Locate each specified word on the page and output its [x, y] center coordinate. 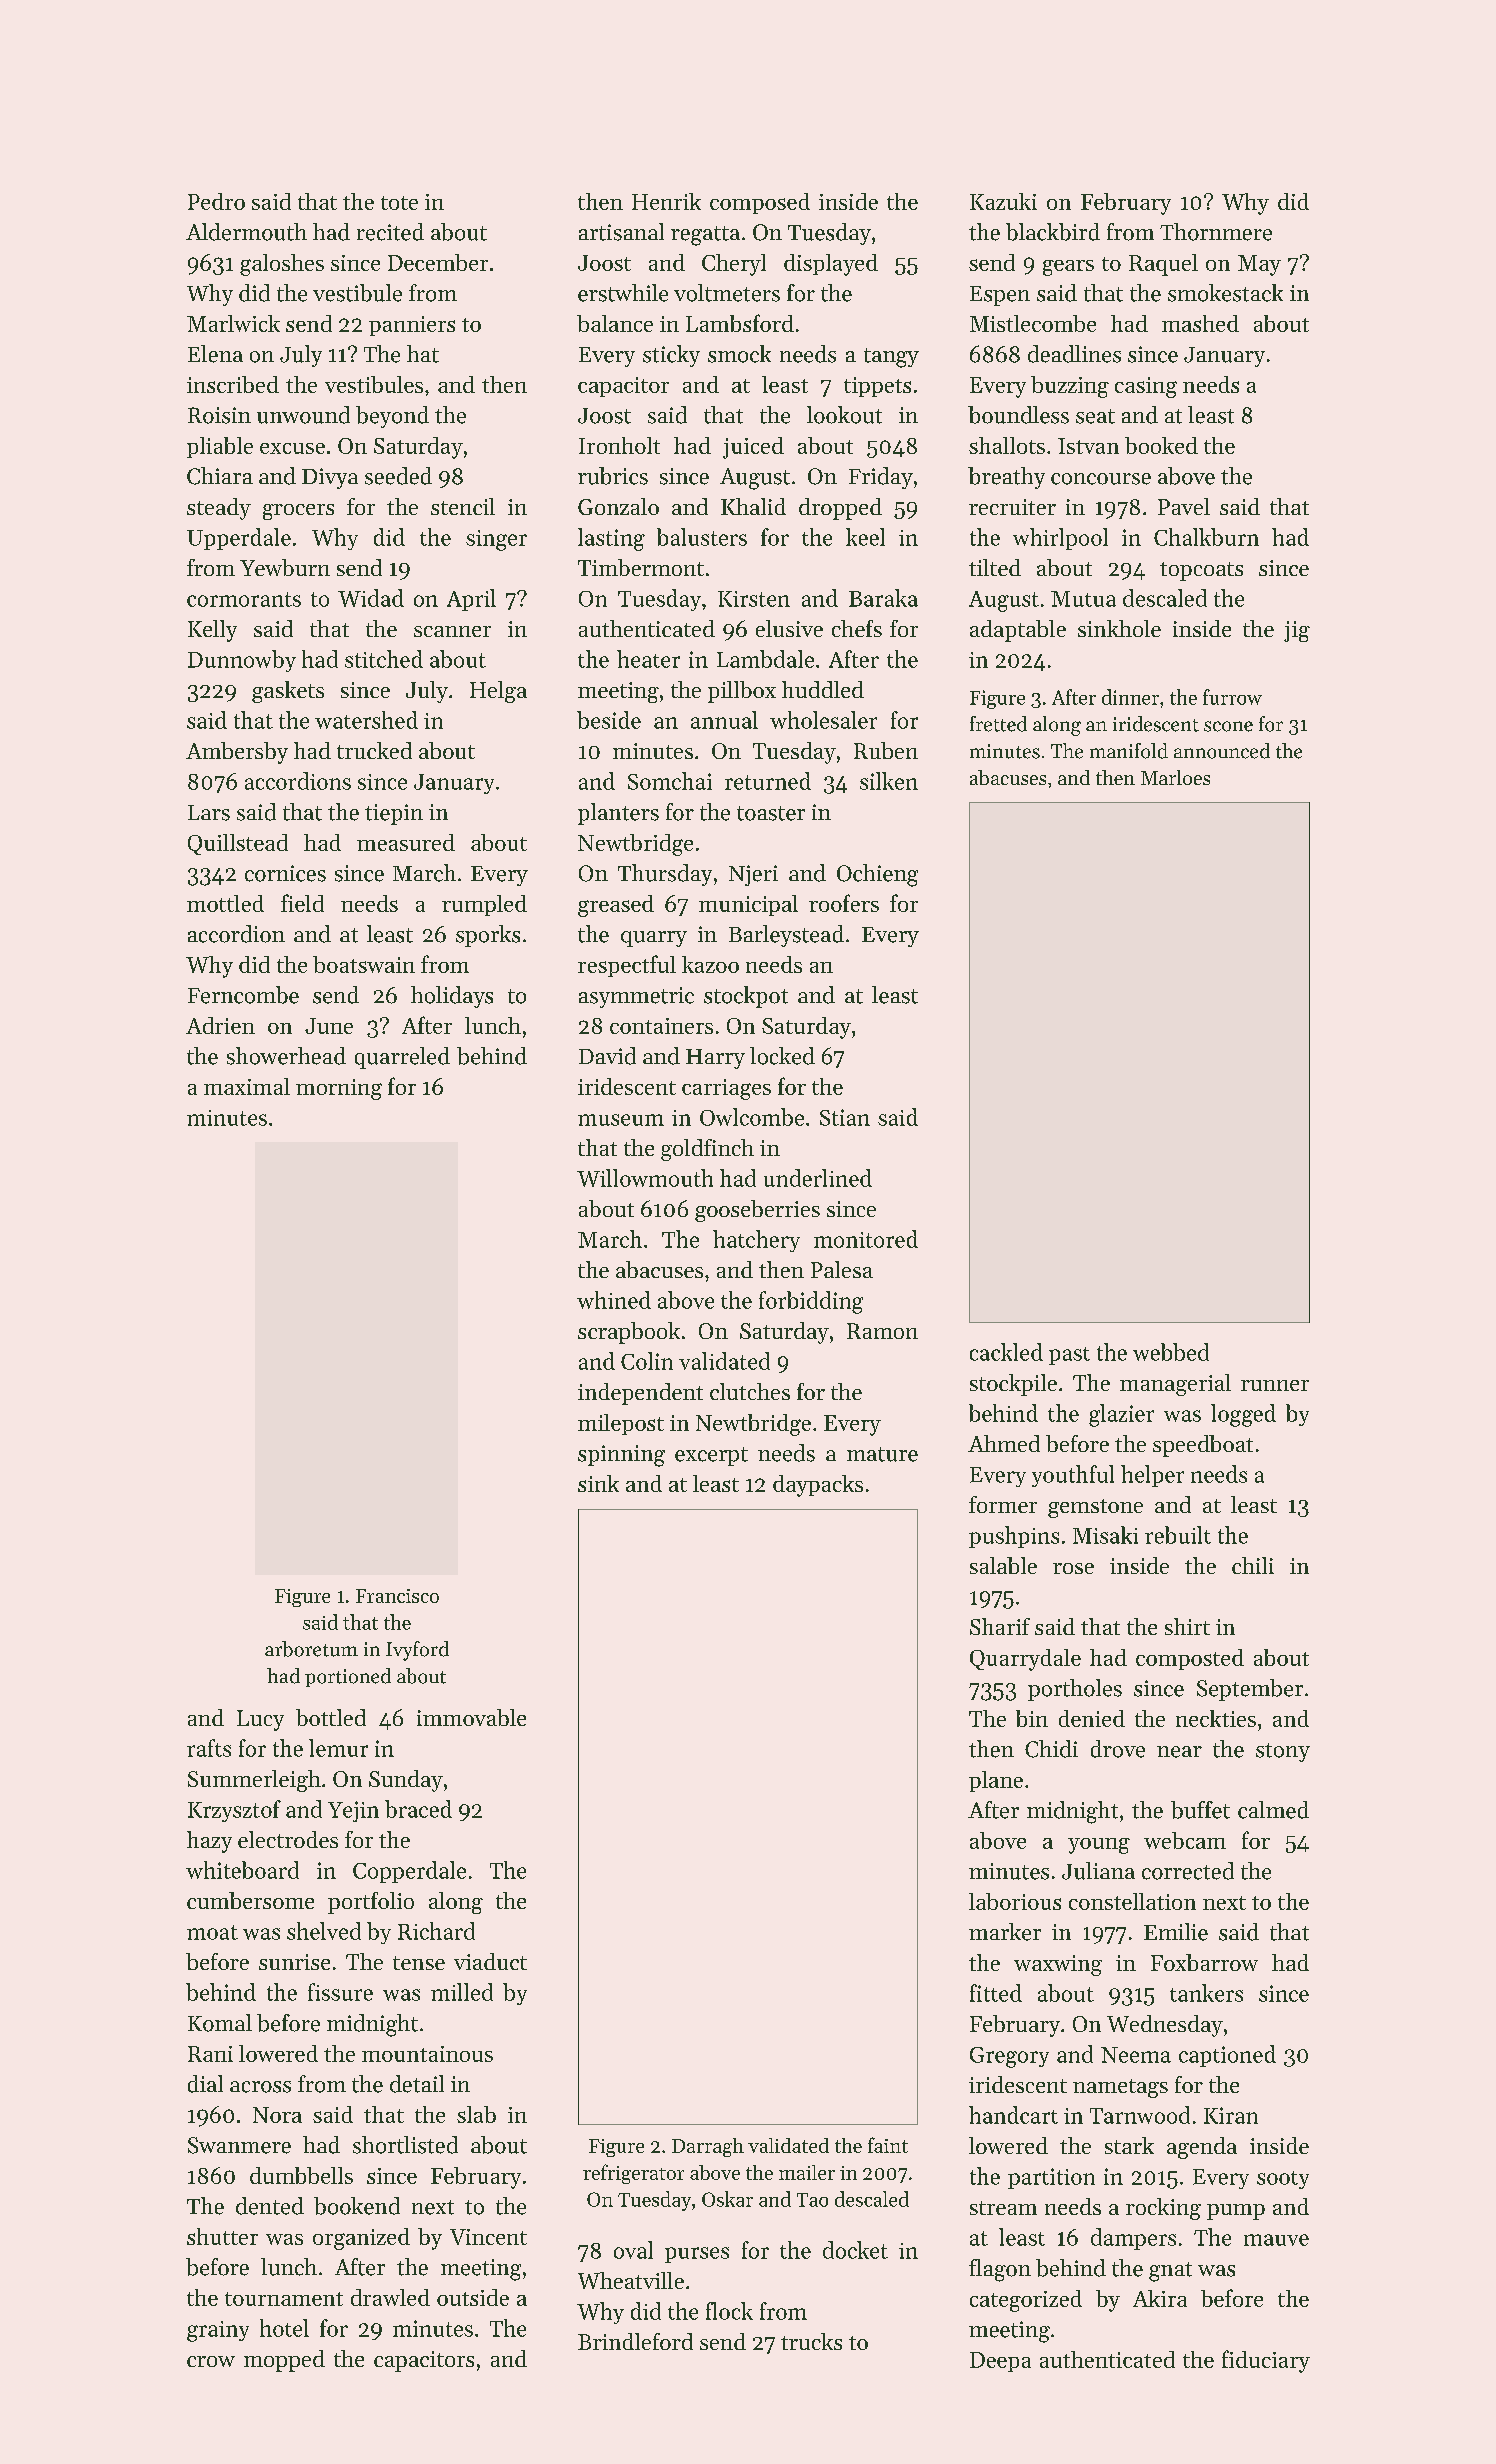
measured [406, 842]
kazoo [710, 964]
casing [1146, 387]
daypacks [818, 1486]
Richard [436, 1931]
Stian [845, 1117]
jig [1297, 631]
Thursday [665, 875]
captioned [1227, 2056]
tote [399, 203]
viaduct [490, 1961]
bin [1032, 1718]
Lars [209, 813]
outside [473, 2297]
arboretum [311, 1649]
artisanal [621, 232]
